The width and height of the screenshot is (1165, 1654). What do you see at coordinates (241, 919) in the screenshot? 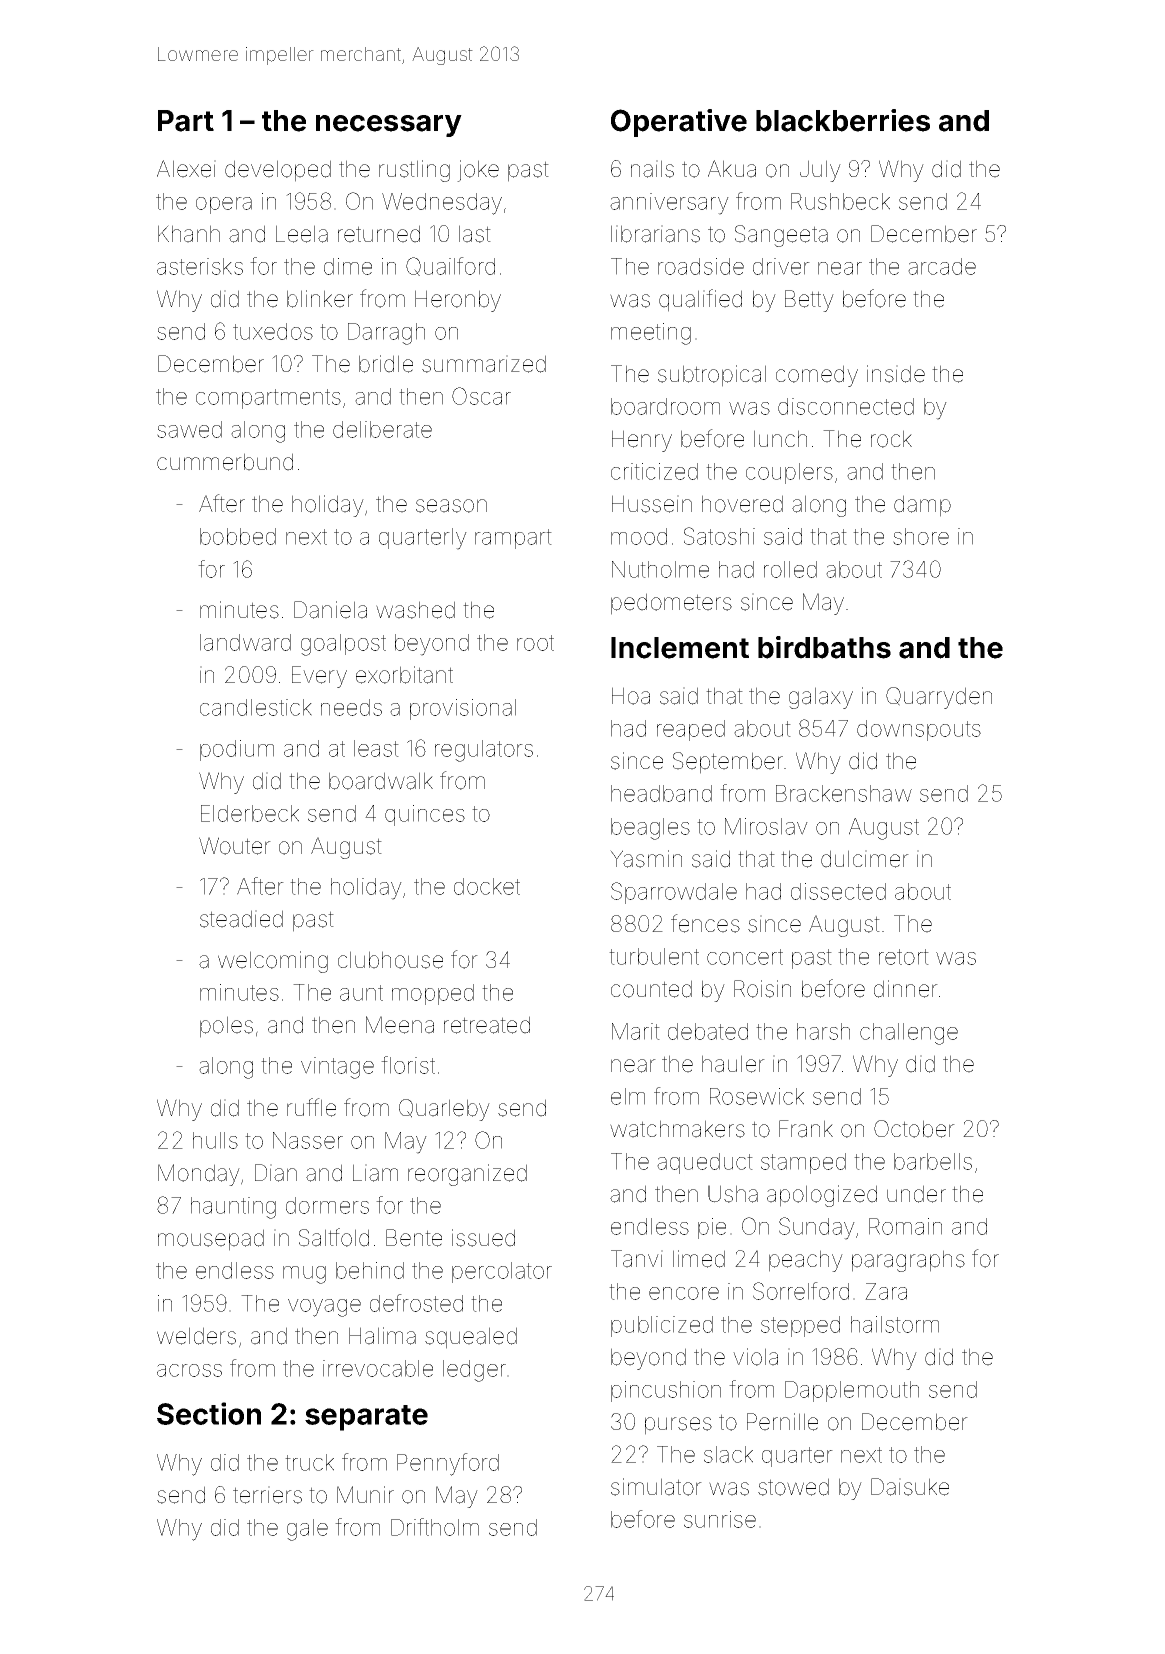
I see `steadied` at bounding box center [241, 919].
